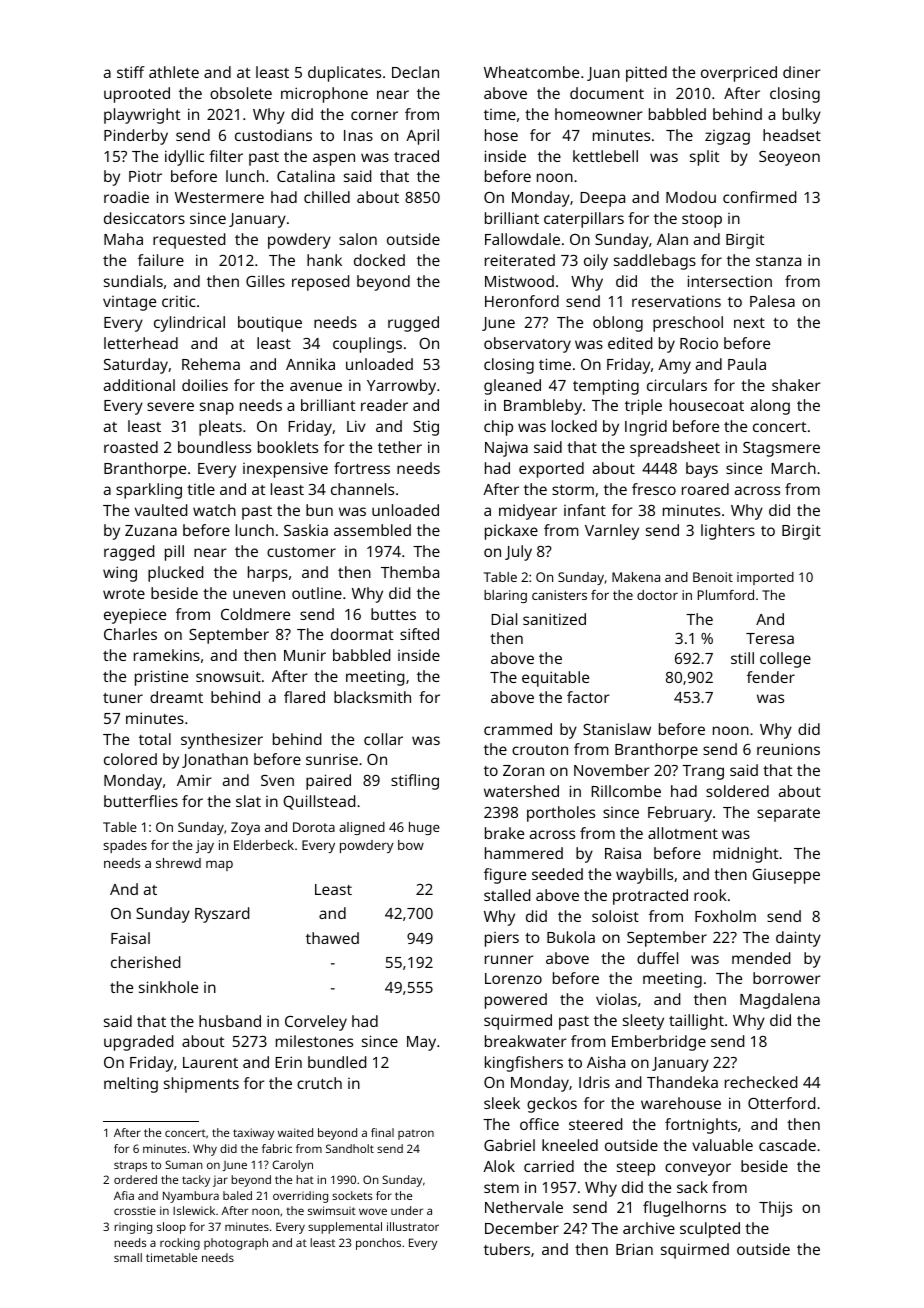 Image resolution: width=924 pixels, height=1308 pixels. What do you see at coordinates (174, 72) in the document?
I see `athlete` at bounding box center [174, 72].
